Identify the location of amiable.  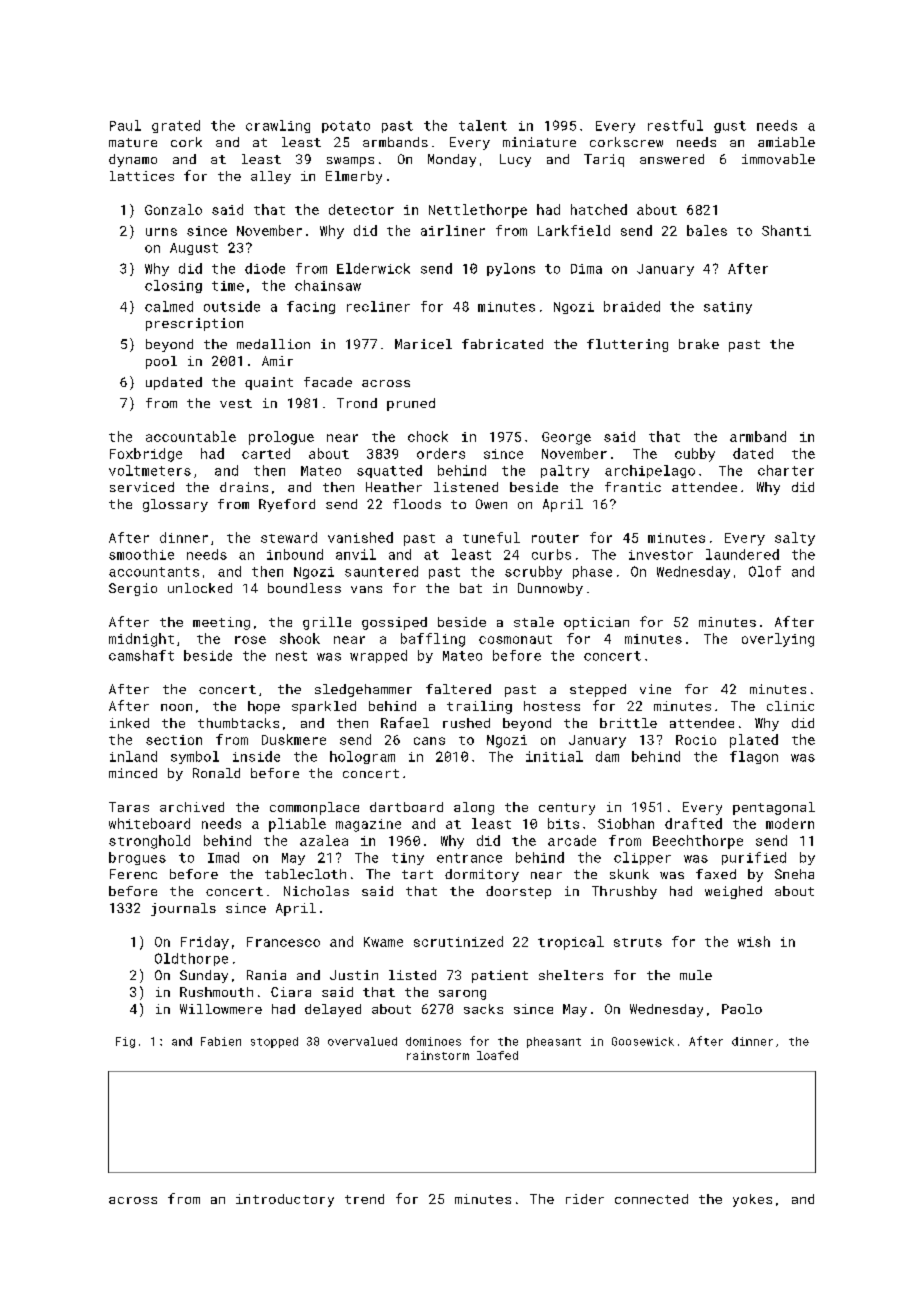
(786, 142).
